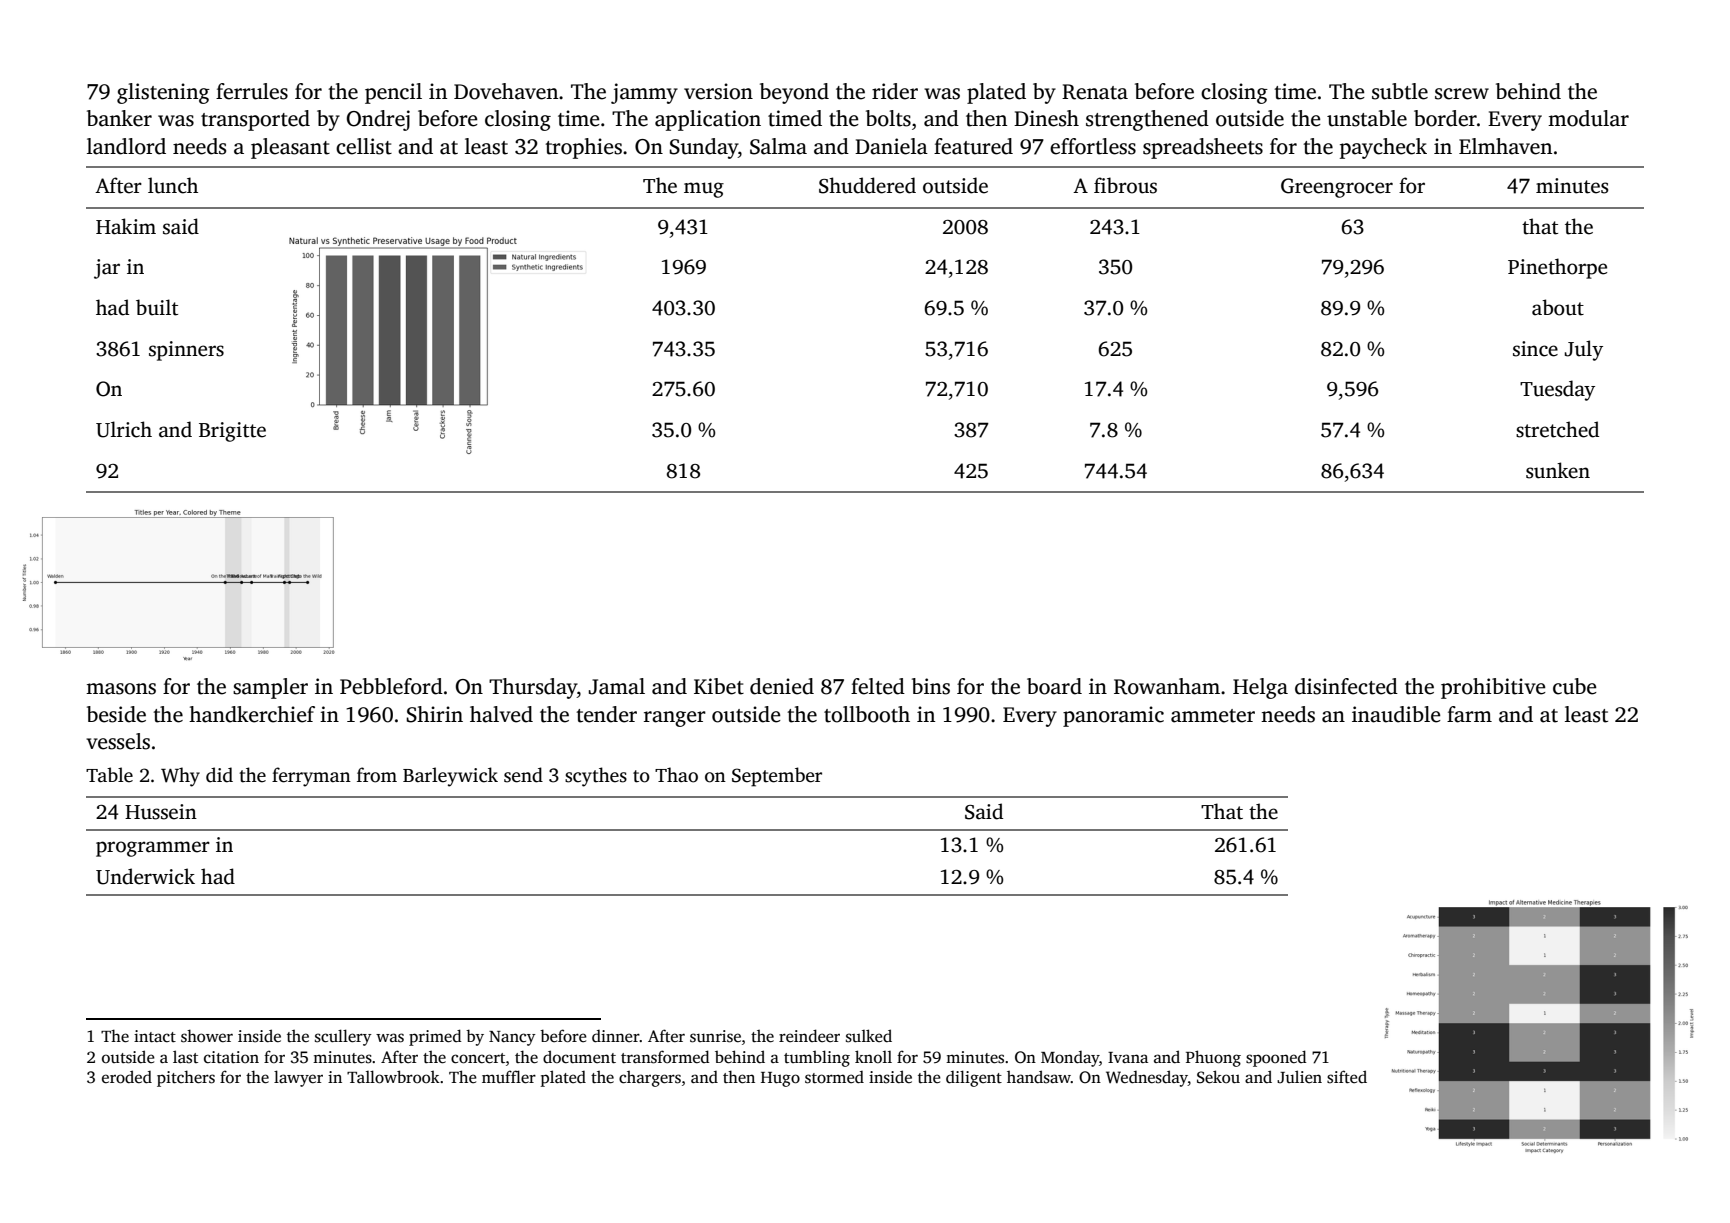 The image size is (1730, 1223). I want to click on Kibet, so click(719, 686).
